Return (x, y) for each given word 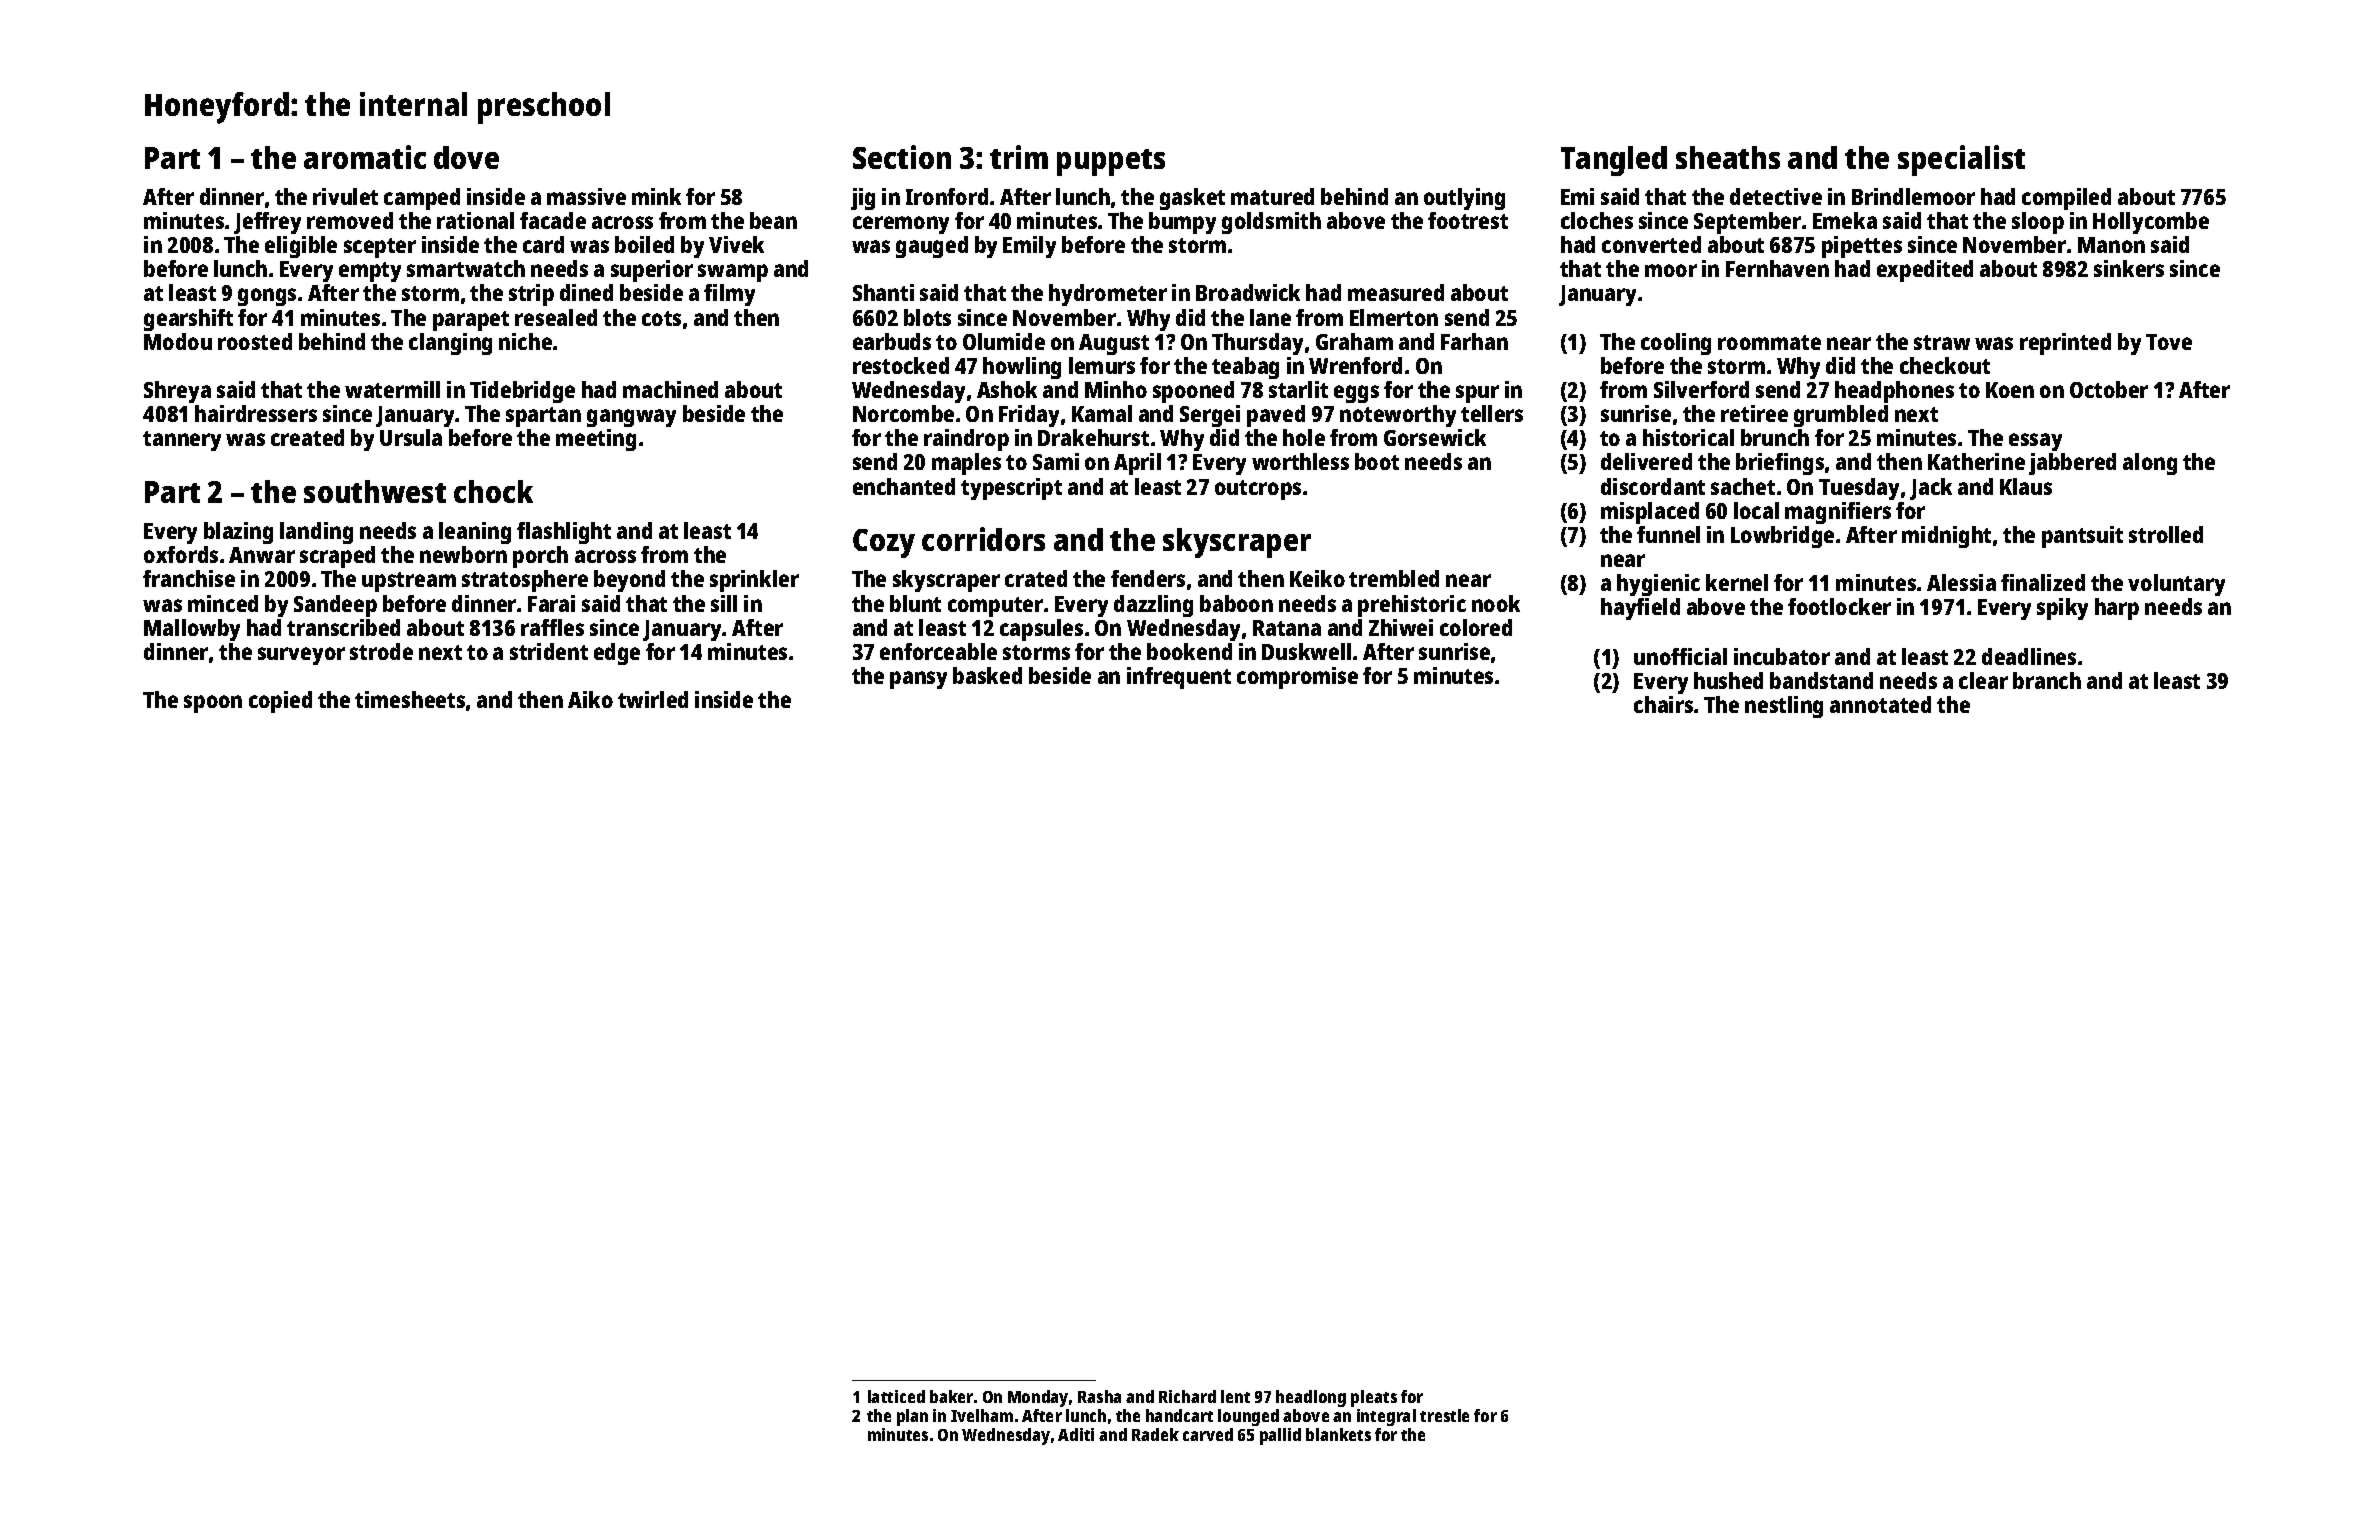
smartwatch (466, 268)
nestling (1784, 707)
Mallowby (192, 630)
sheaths (1728, 157)
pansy (918, 680)
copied (280, 702)
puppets (1111, 162)
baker (951, 1396)
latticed (896, 1396)
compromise (1297, 678)
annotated (1880, 704)
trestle (1444, 1415)
